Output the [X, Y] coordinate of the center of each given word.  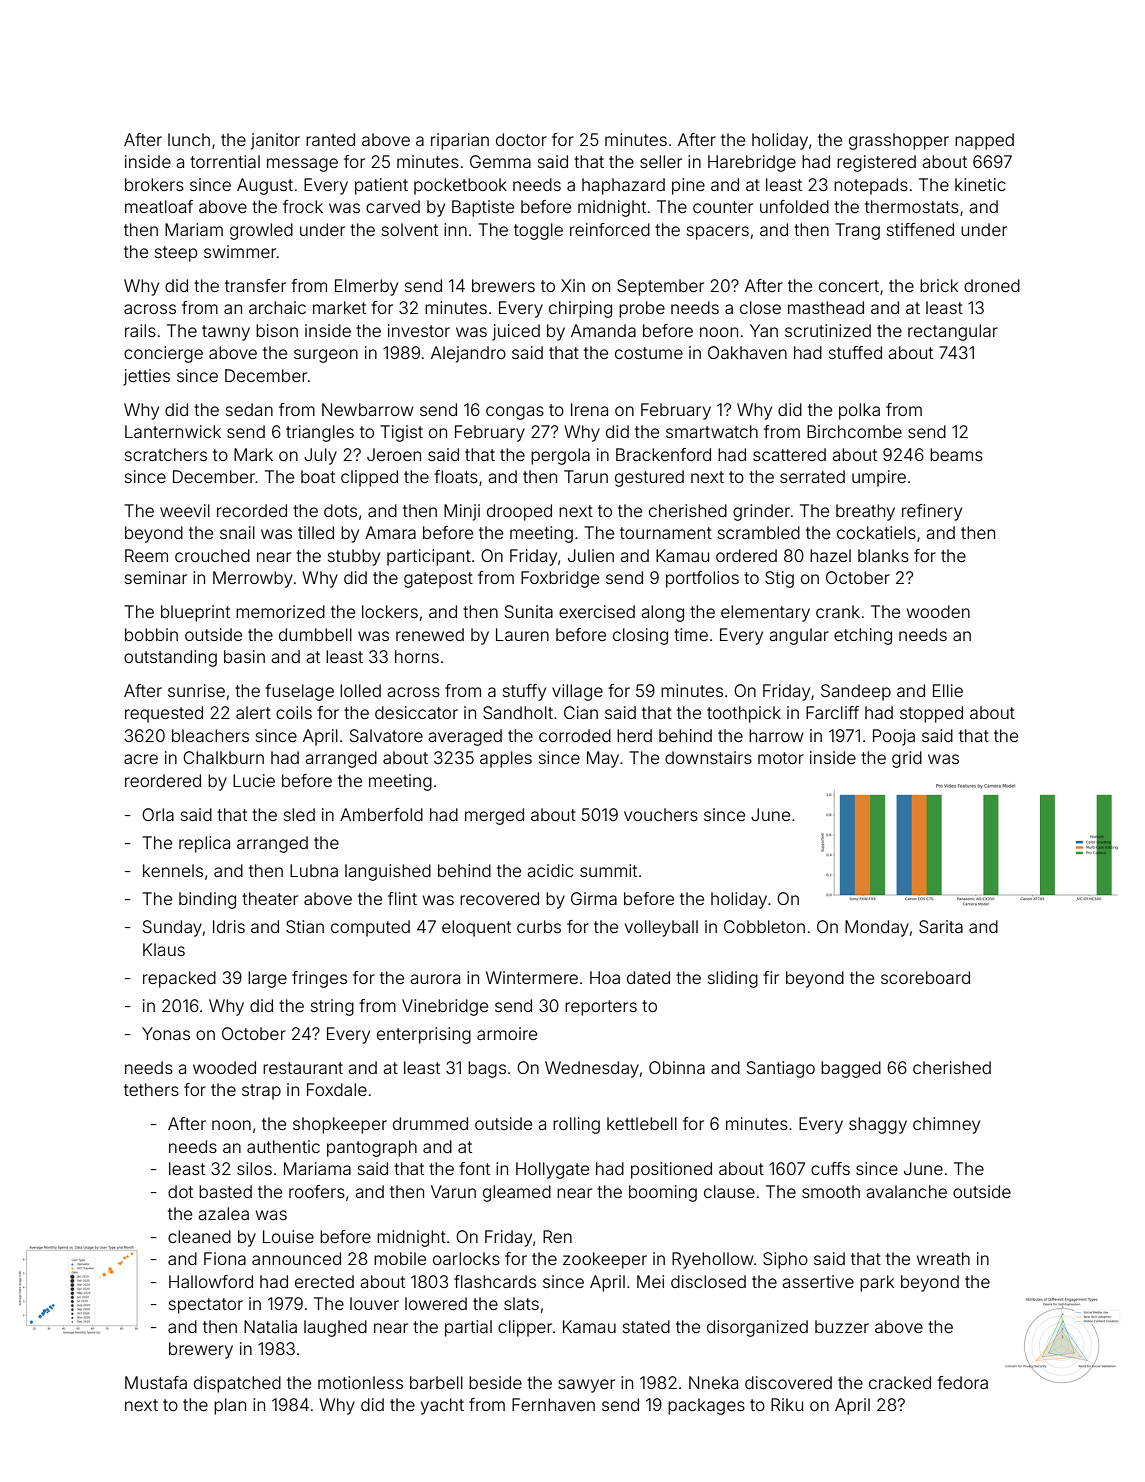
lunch [189, 139]
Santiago [781, 1069]
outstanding [170, 658]
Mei [650, 1281]
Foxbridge [560, 579]
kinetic [980, 184]
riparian [460, 141]
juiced [516, 332]
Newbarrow [368, 409]
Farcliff [832, 712]
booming [663, 1193]
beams [956, 454]
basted [225, 1191]
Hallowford [211, 1281]
